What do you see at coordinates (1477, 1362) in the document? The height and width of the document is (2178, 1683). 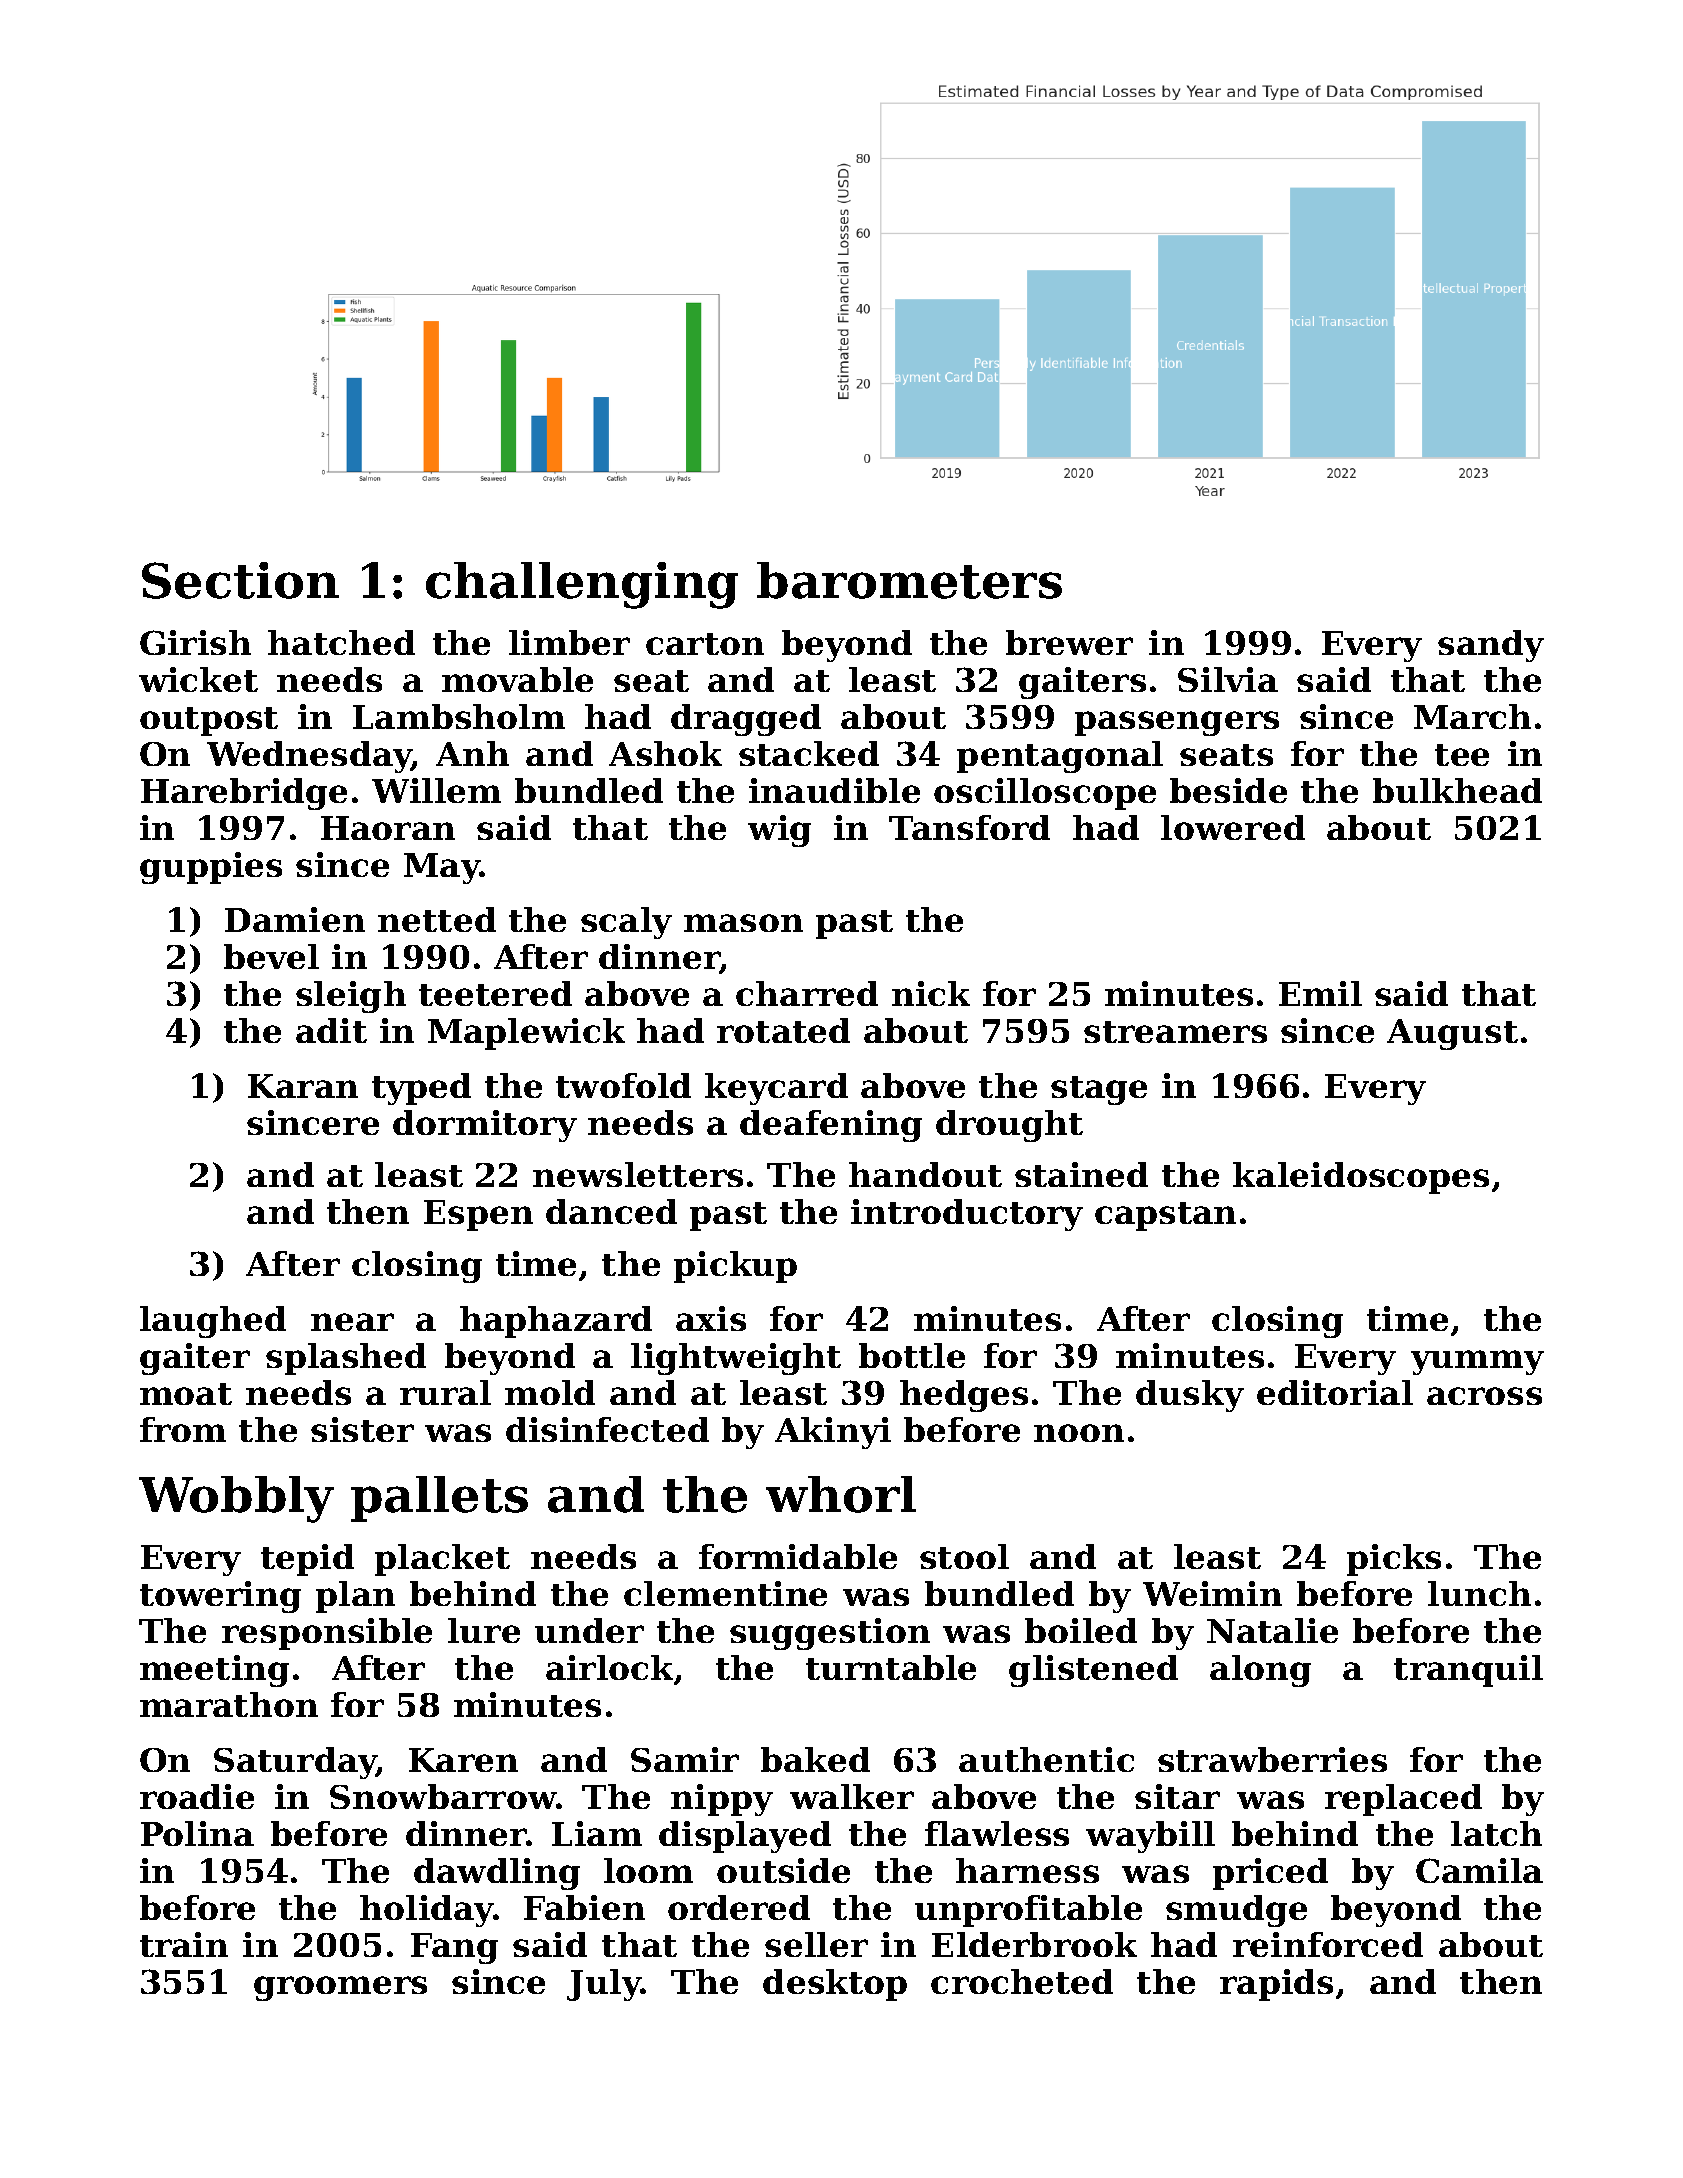 I see `yummy` at bounding box center [1477, 1362].
